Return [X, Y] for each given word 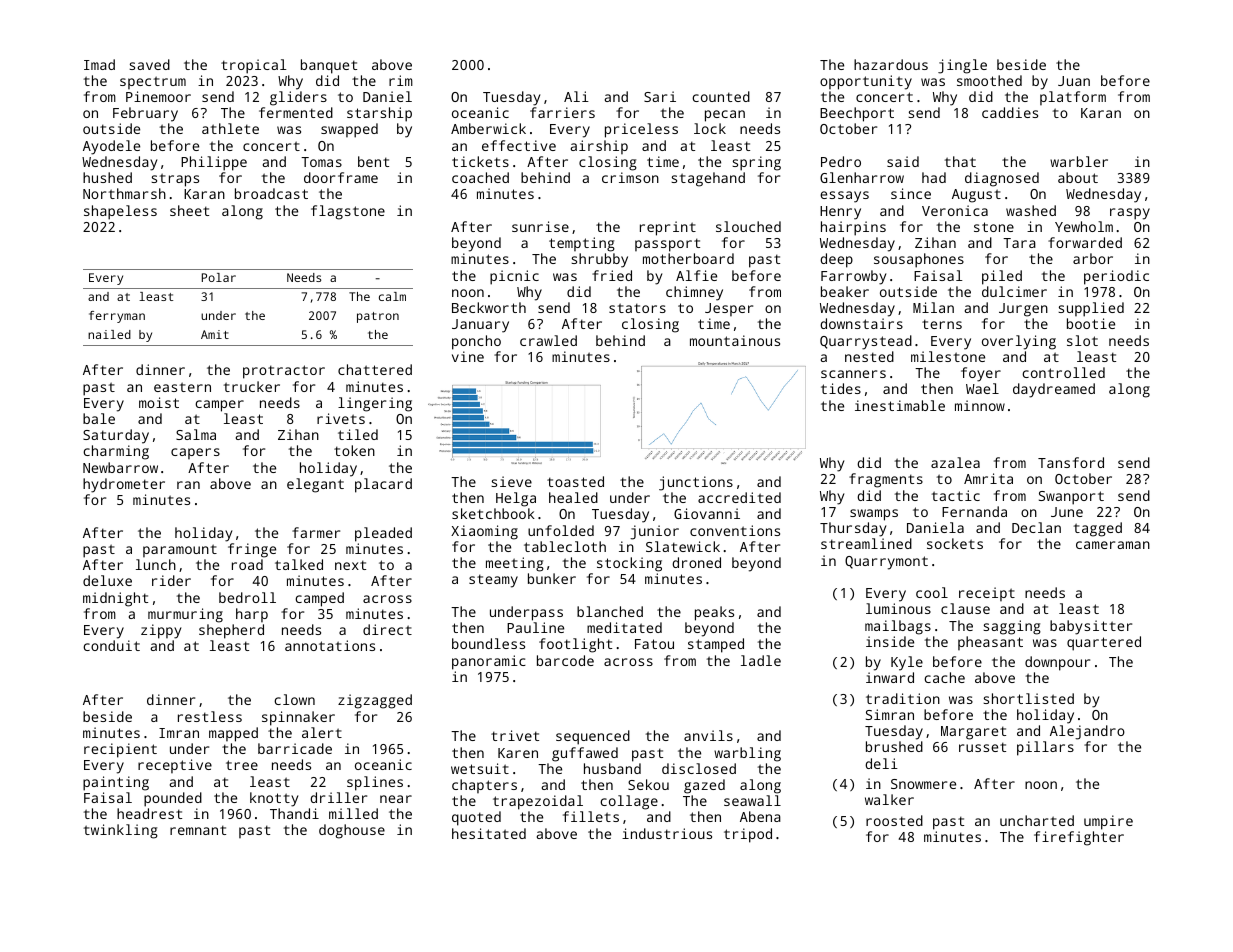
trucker [252, 386]
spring [756, 163]
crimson [630, 177]
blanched [610, 611]
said [903, 161]
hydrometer [124, 485]
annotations [330, 645]
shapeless [120, 212]
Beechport [857, 114]
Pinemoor [158, 96]
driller [338, 797]
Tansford [1071, 462]
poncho [476, 342]
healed [573, 497]
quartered [1104, 643]
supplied [1091, 309]
